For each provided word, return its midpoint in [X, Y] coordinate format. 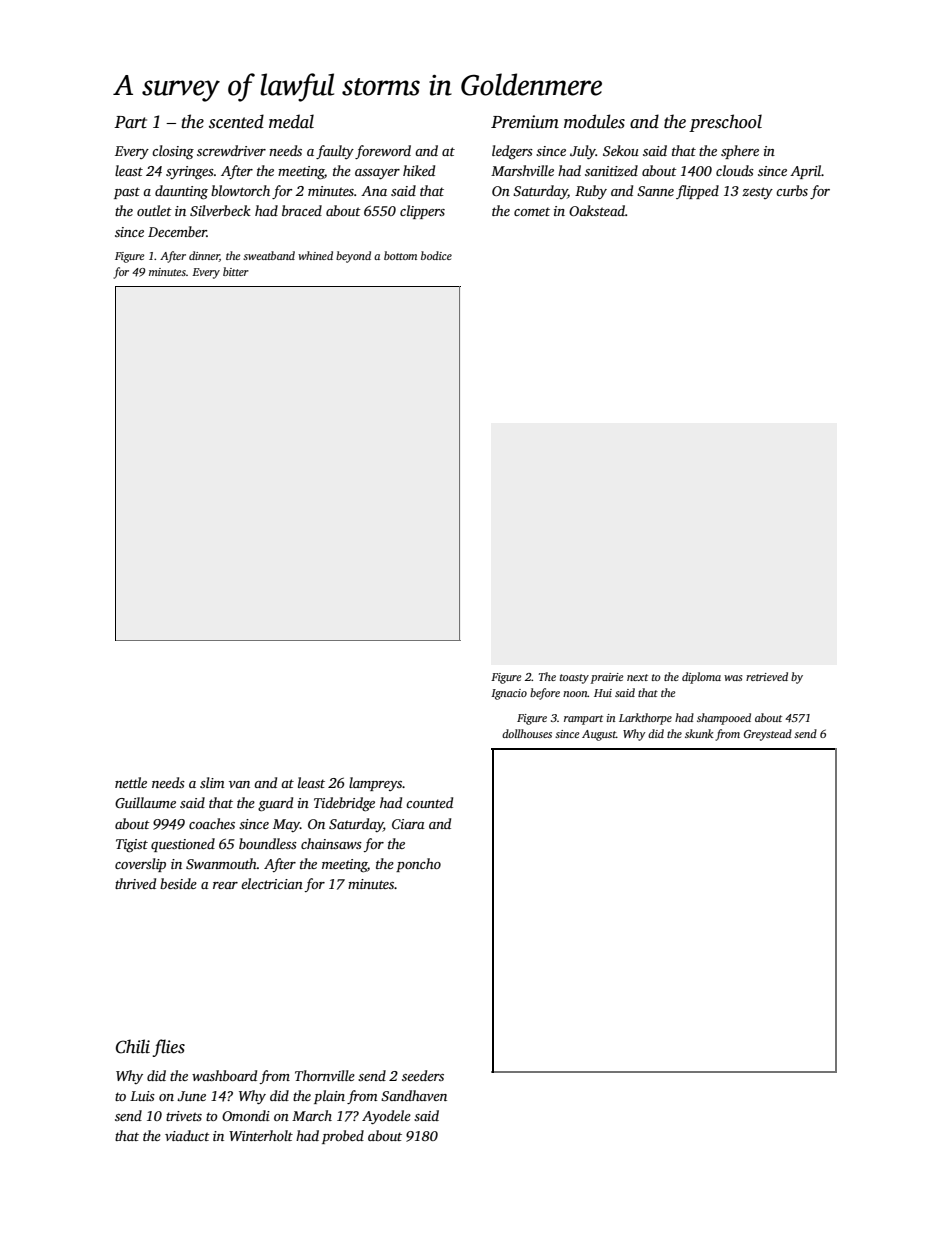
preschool [725, 123]
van [239, 784]
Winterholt [261, 1135]
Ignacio [509, 694]
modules [594, 121]
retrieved [767, 676]
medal [291, 121]
